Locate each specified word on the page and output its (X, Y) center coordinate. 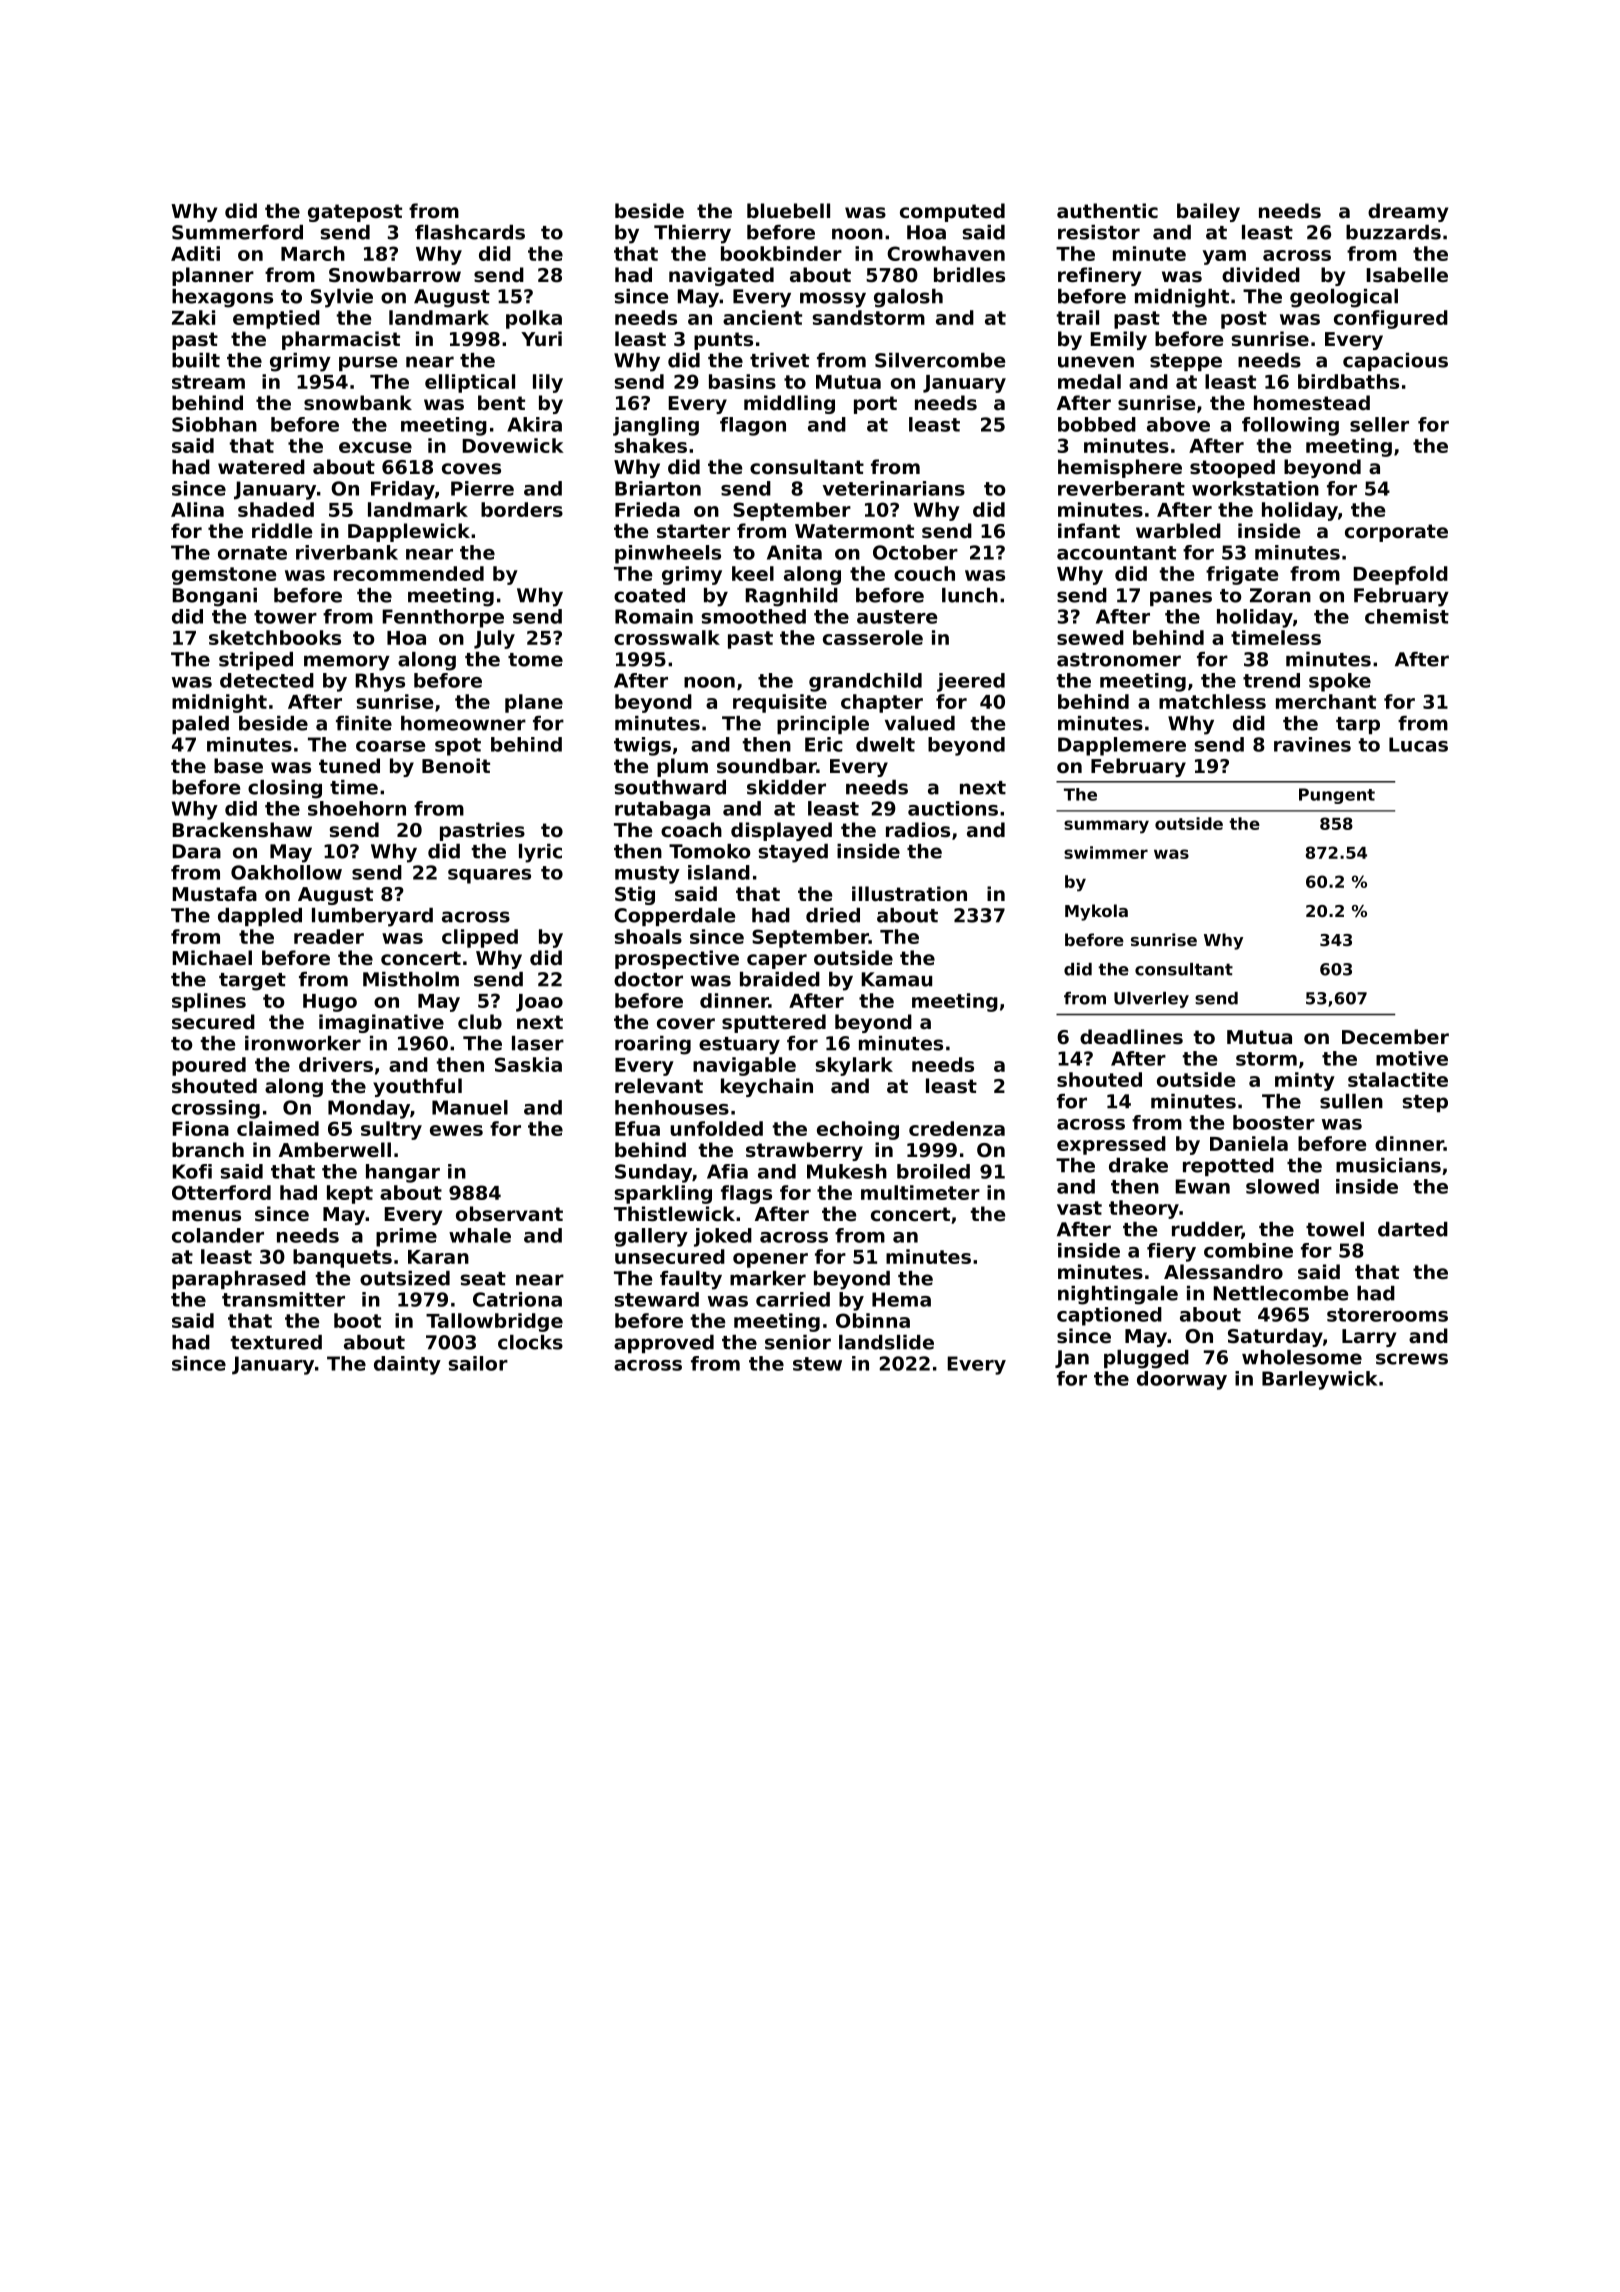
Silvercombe (940, 360)
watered (261, 467)
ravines (1312, 744)
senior (798, 1342)
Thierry (692, 234)
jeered (971, 682)
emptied (276, 319)
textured (276, 1342)
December (1395, 1037)
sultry (391, 1130)
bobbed (1097, 424)
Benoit (456, 766)
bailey (1208, 212)
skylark (854, 1066)
